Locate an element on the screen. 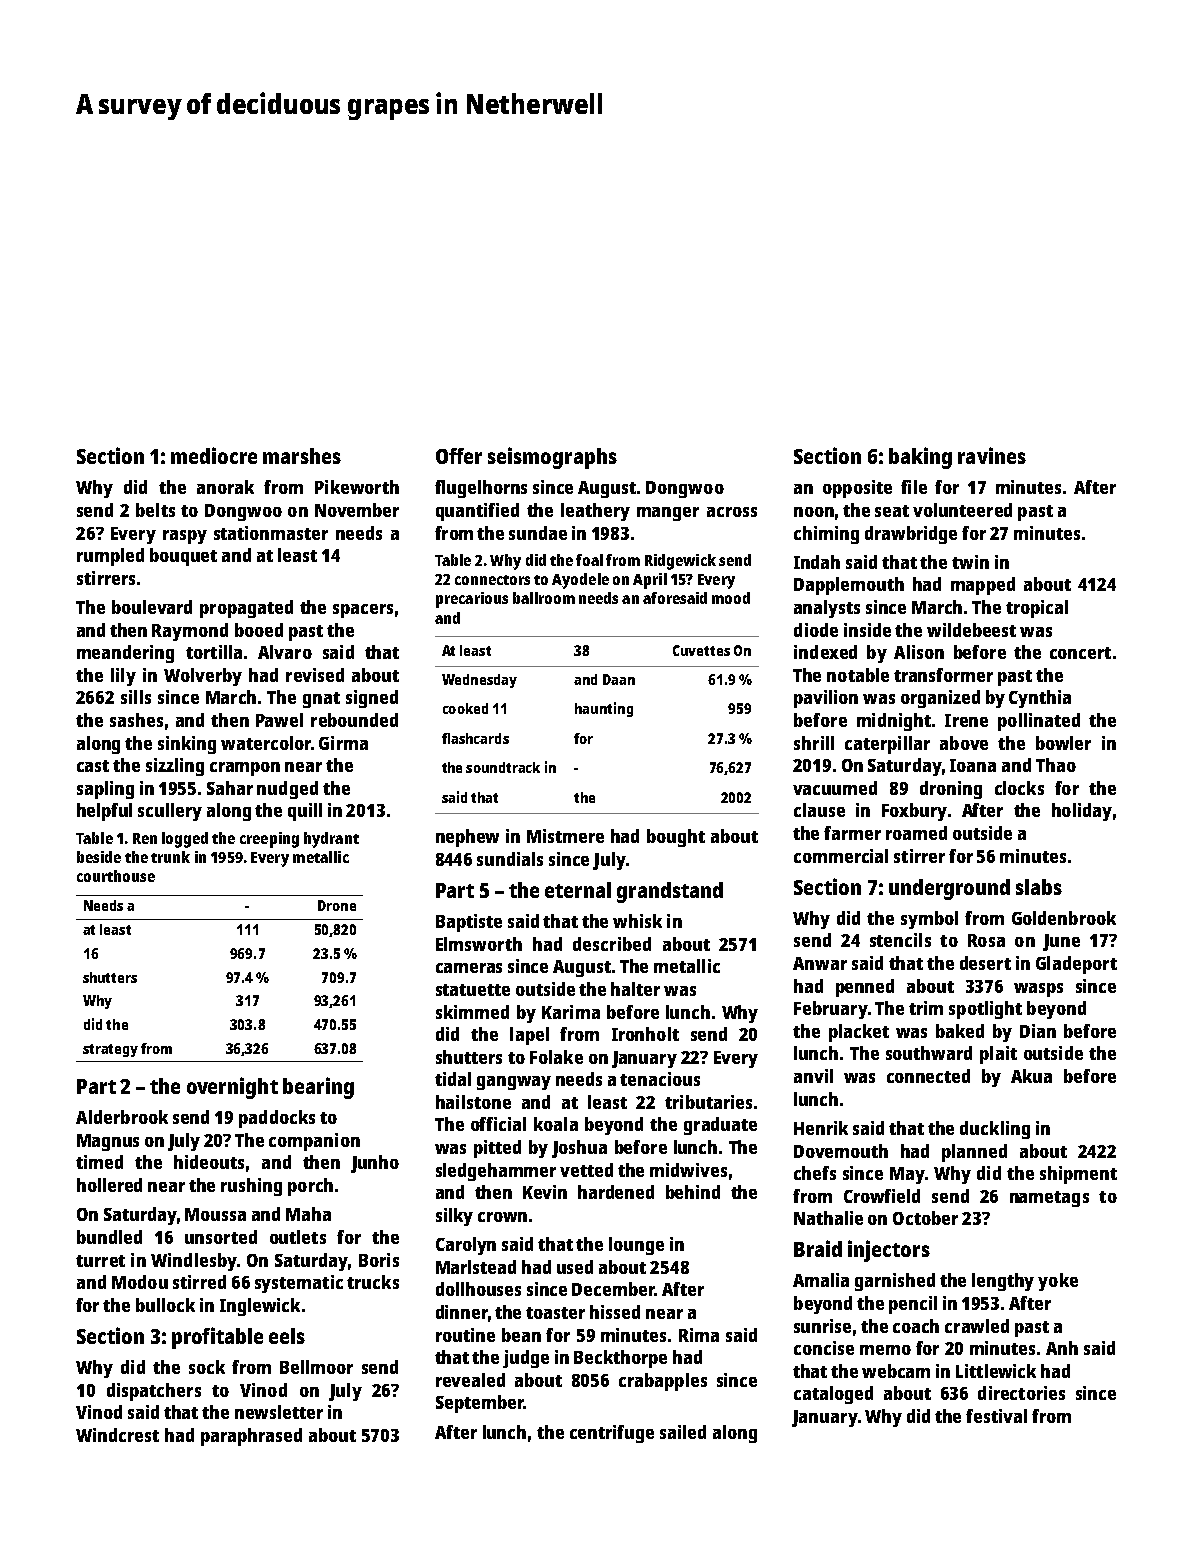  timed is located at coordinates (99, 1162).
